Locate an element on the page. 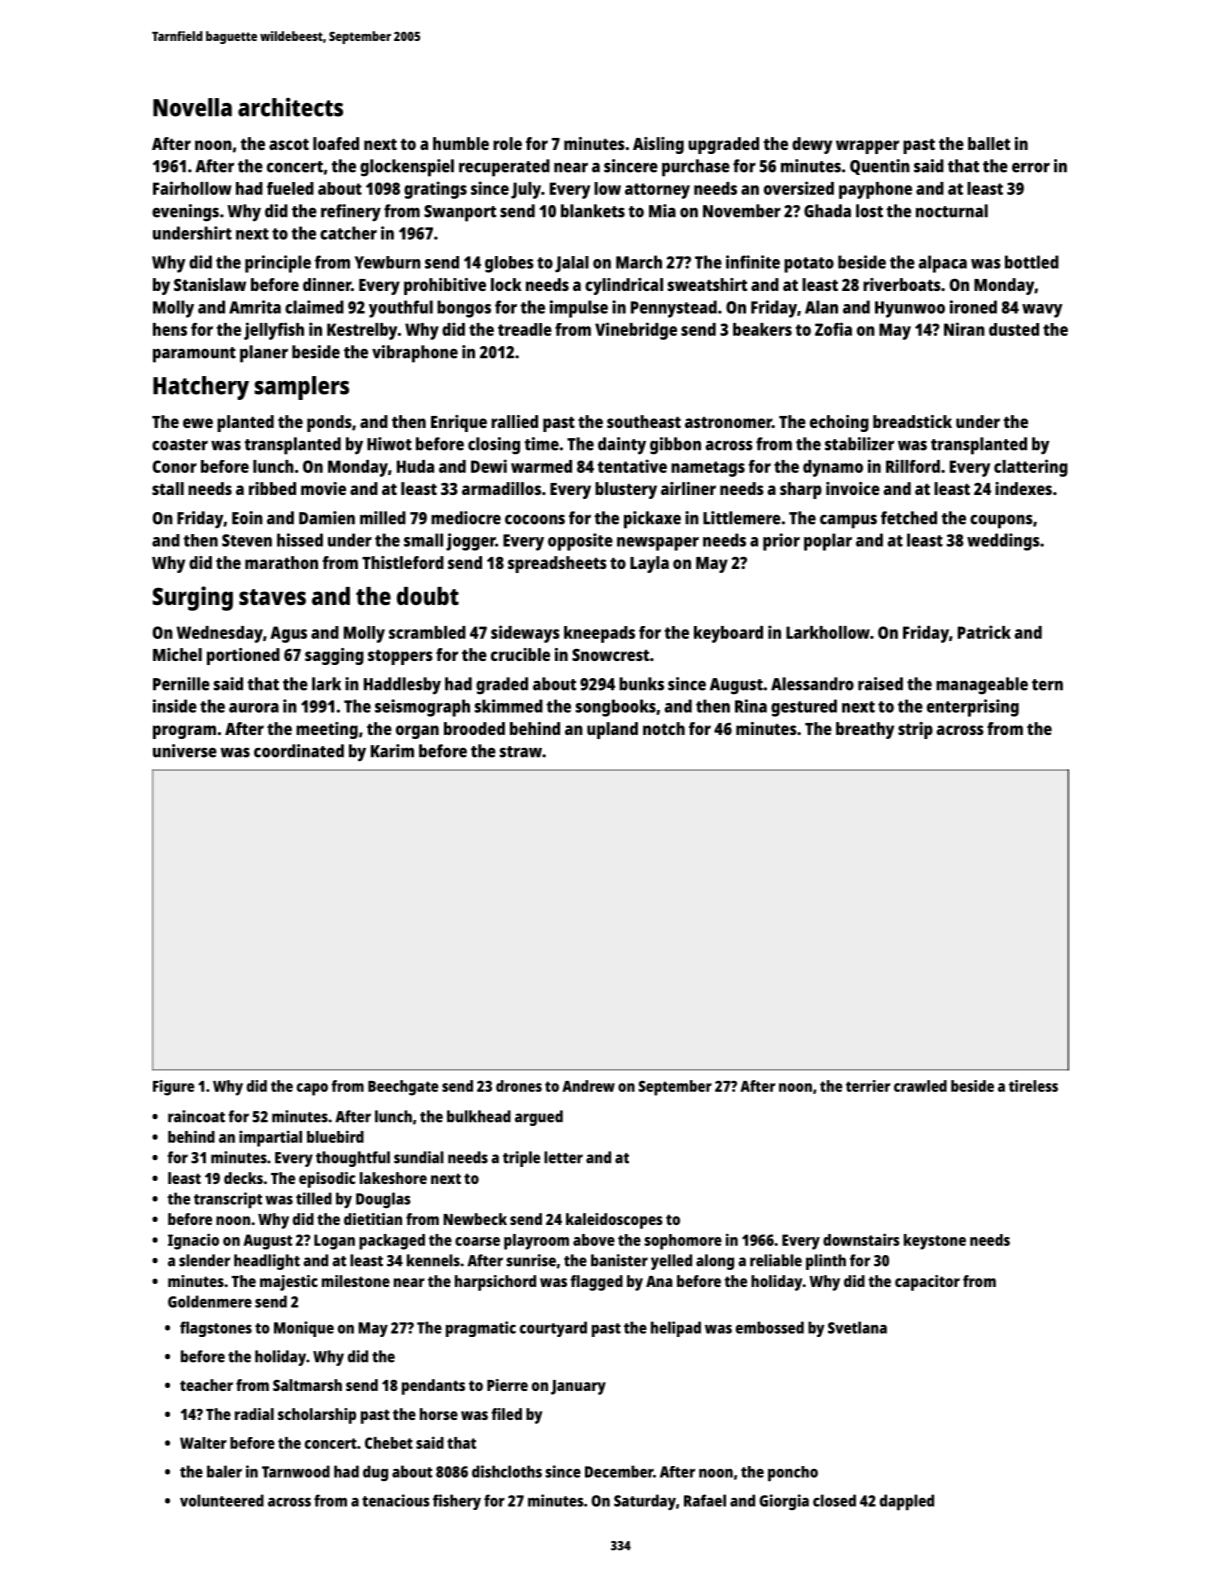 Image resolution: width=1221 pixels, height=1580 pixels. Rina is located at coordinates (751, 706).
